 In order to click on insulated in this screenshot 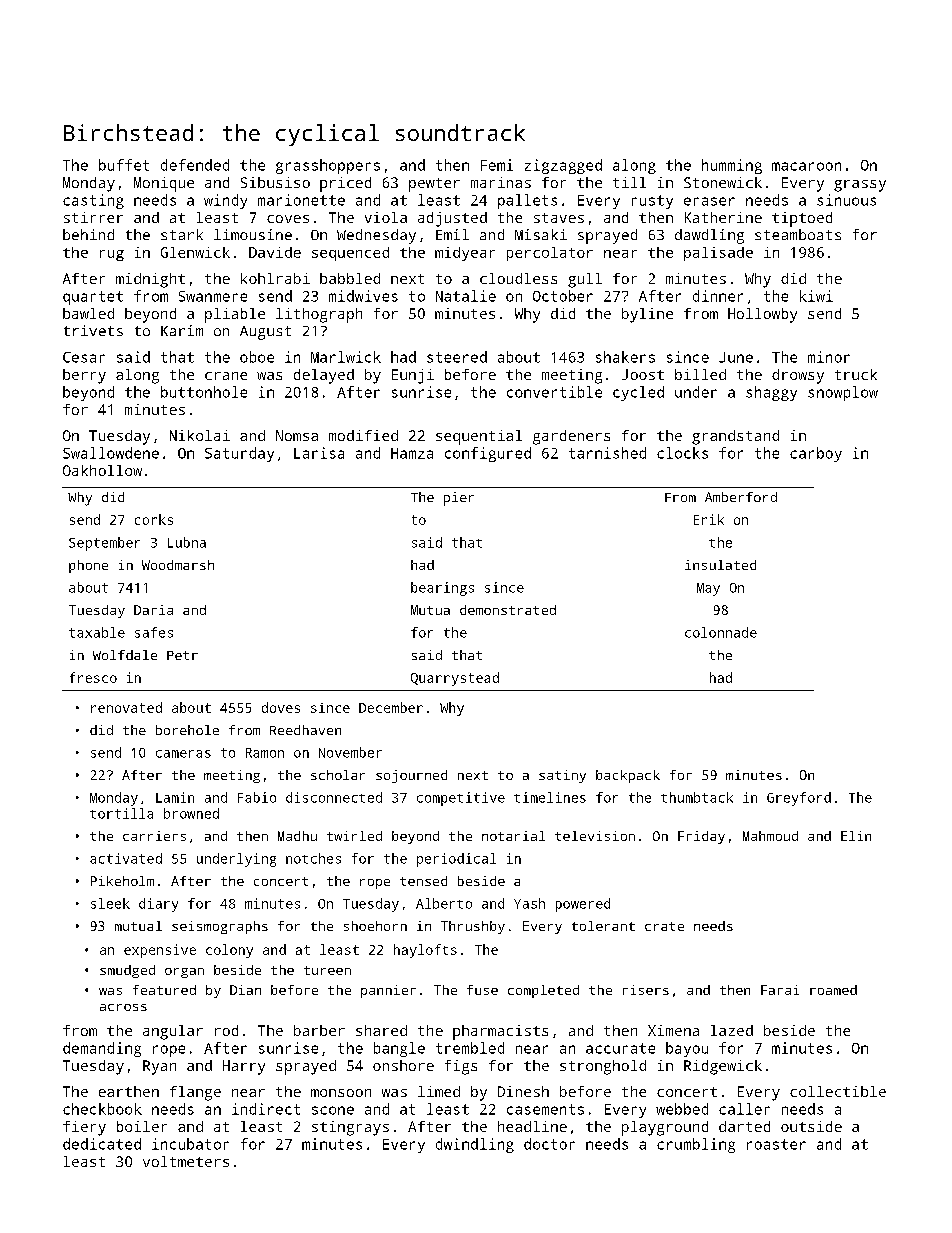, I will do `click(720, 565)`.
